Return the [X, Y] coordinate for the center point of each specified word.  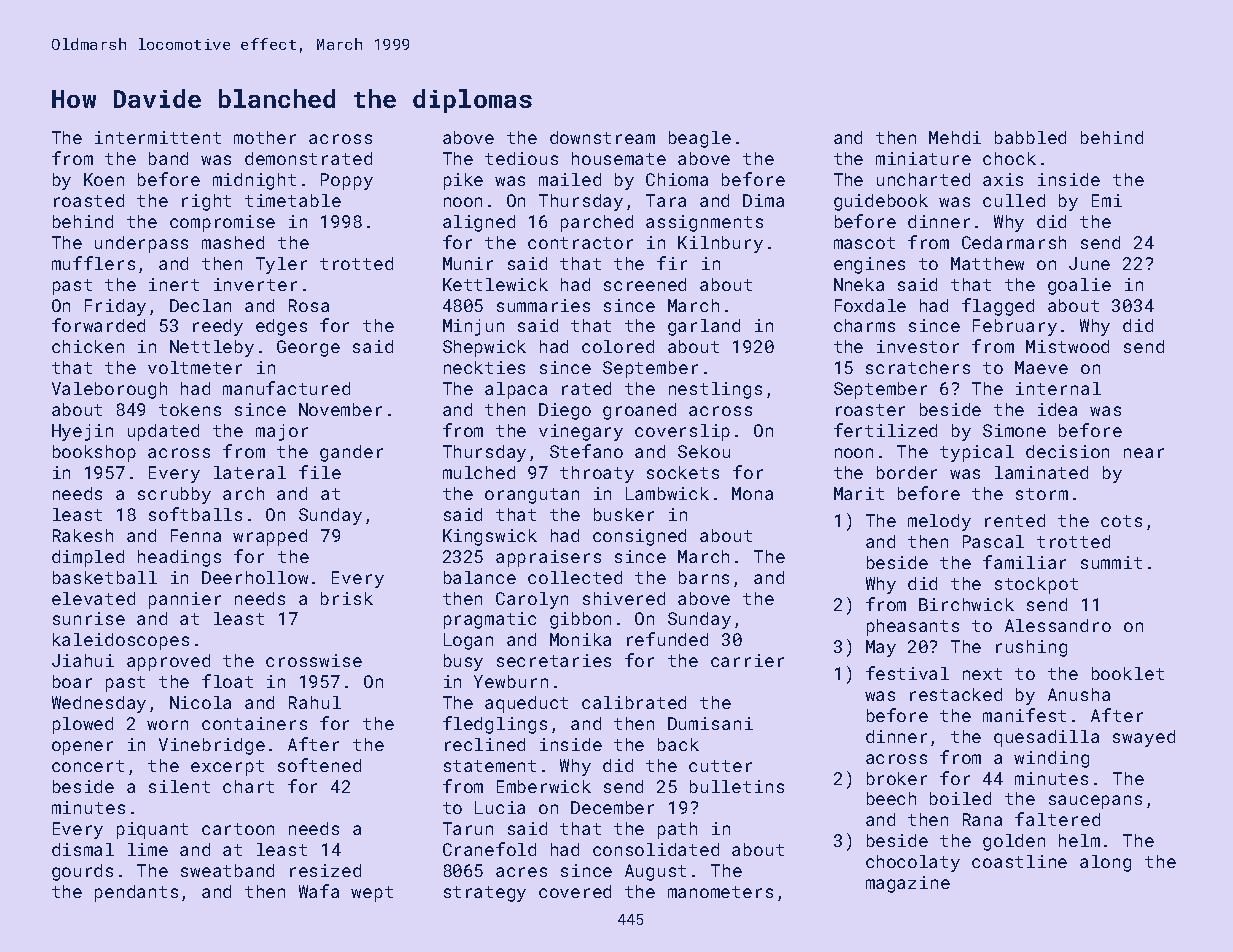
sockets [683, 472]
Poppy [347, 181]
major [282, 432]
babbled [1030, 137]
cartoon [238, 829]
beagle [700, 139]
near [1144, 453]
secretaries [554, 660]
